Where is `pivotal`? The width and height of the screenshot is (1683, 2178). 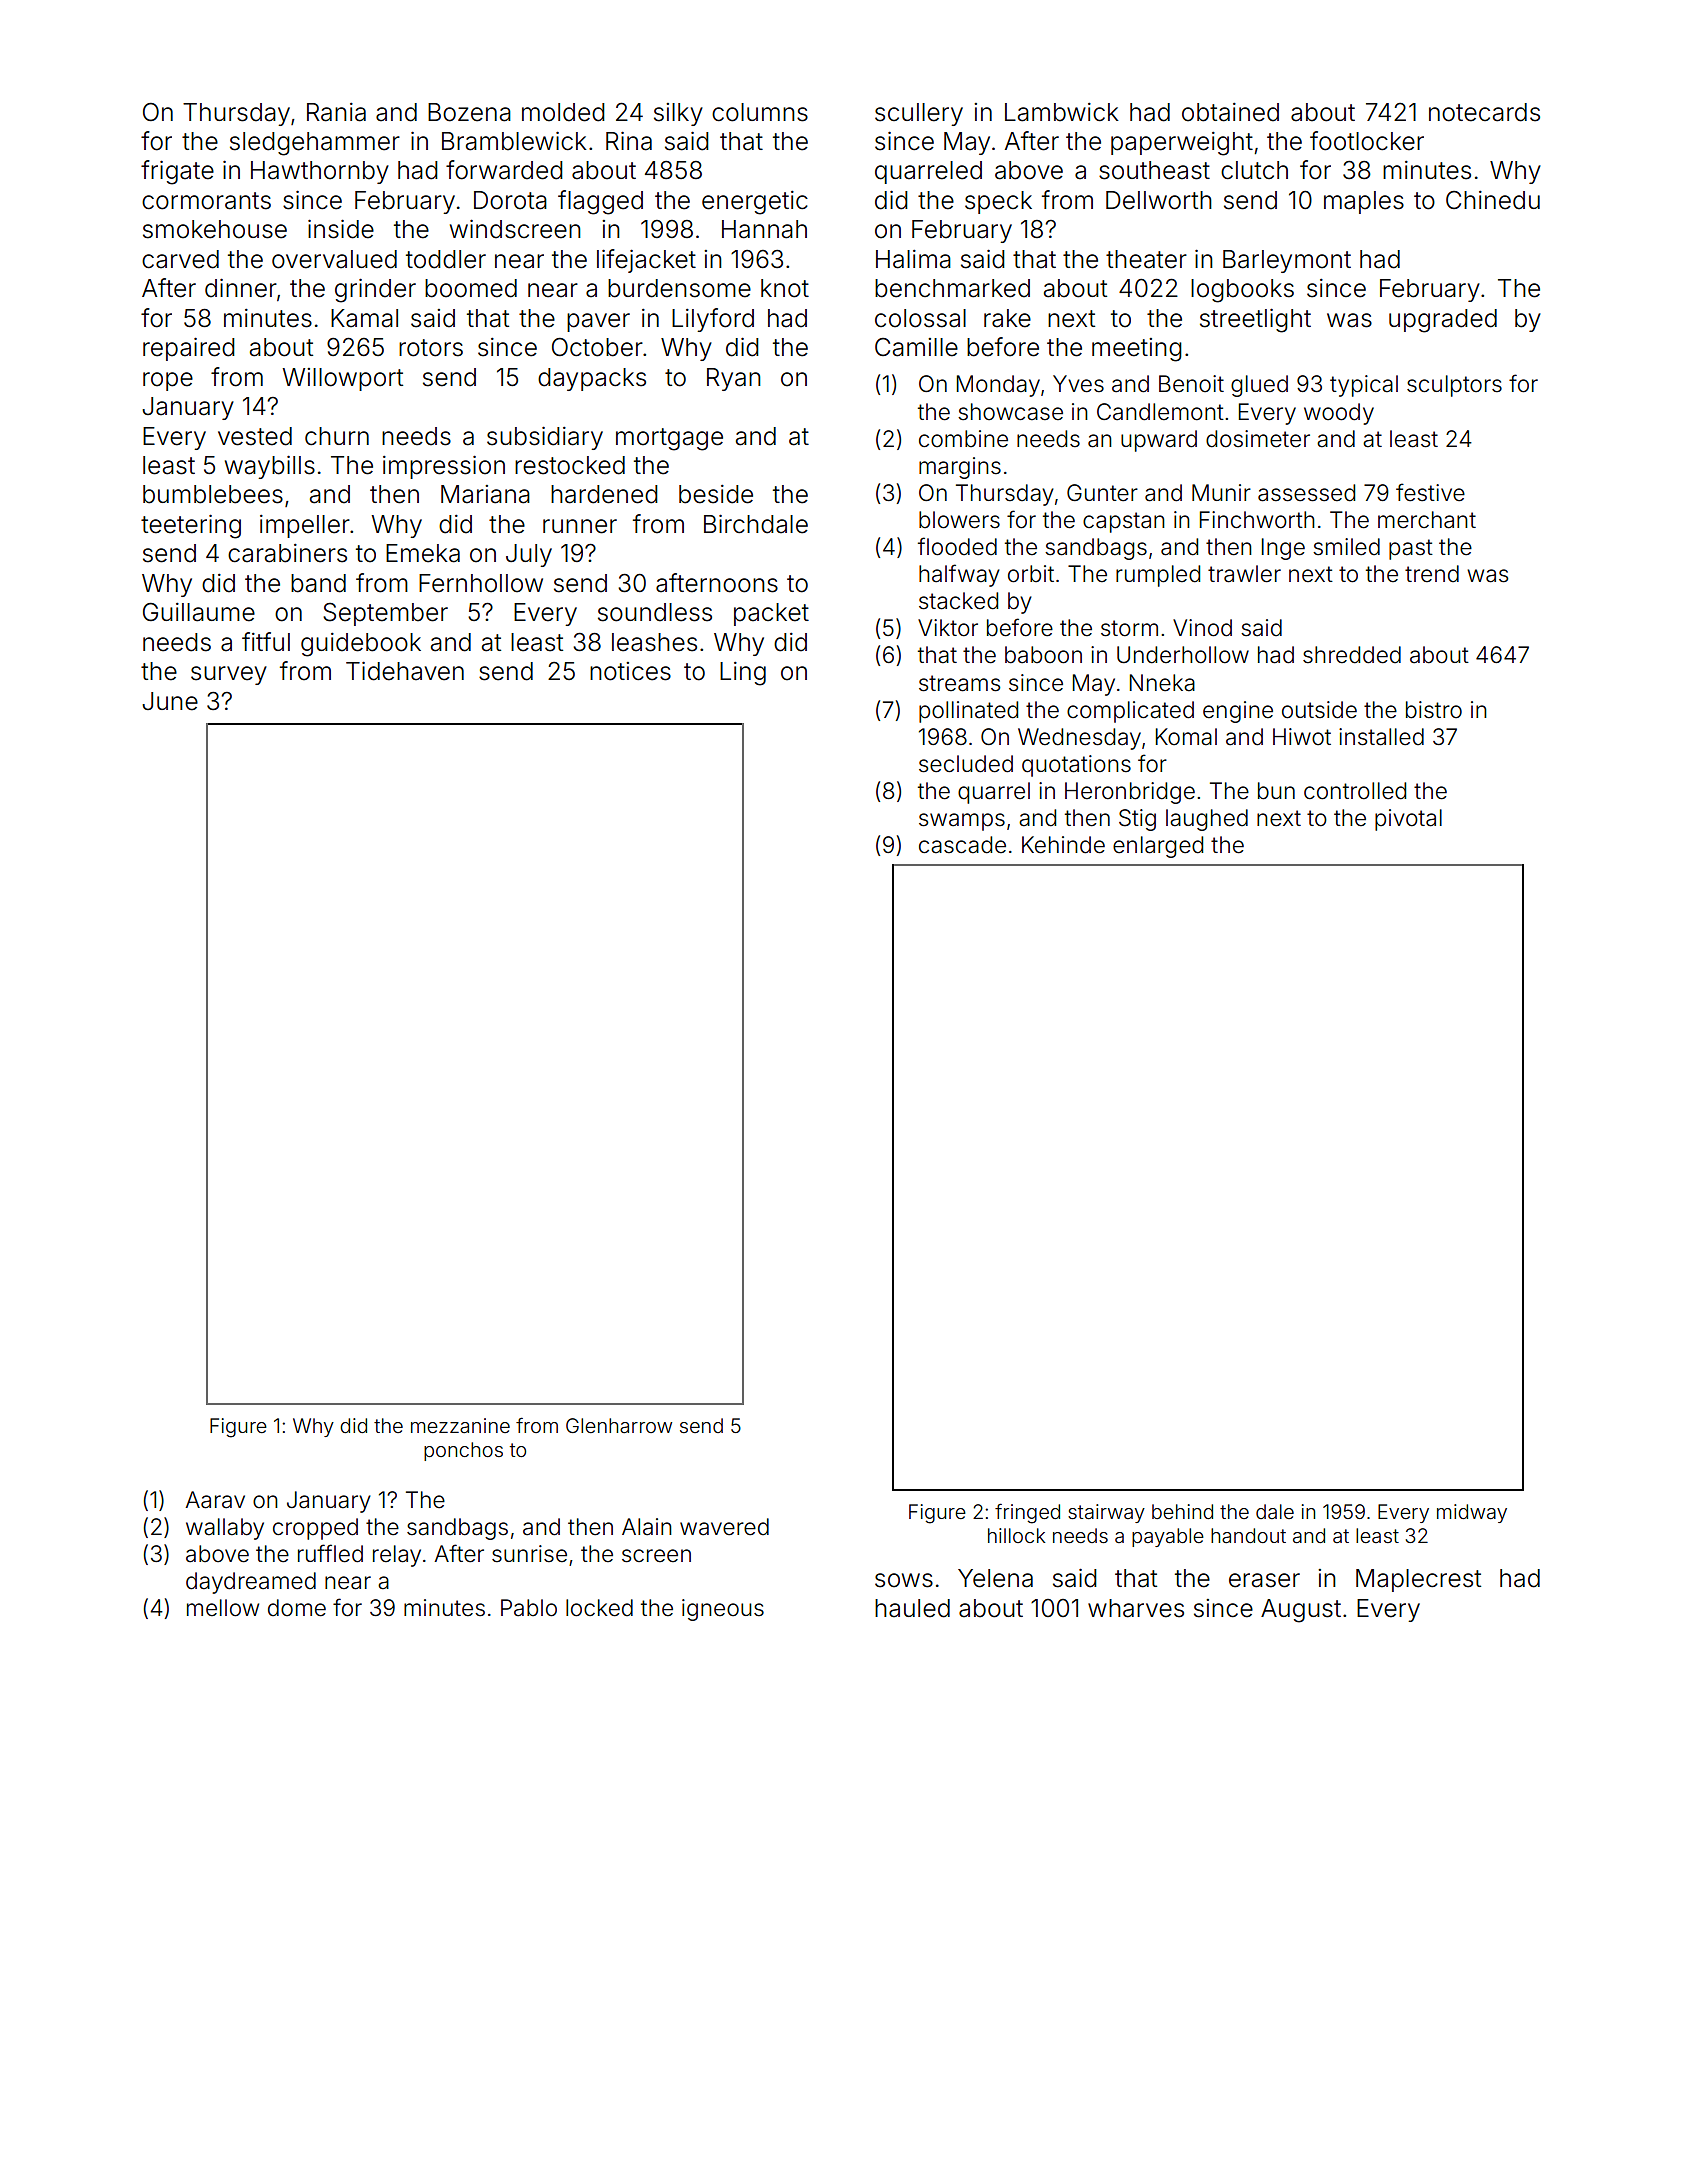 pivotal is located at coordinates (1408, 820).
